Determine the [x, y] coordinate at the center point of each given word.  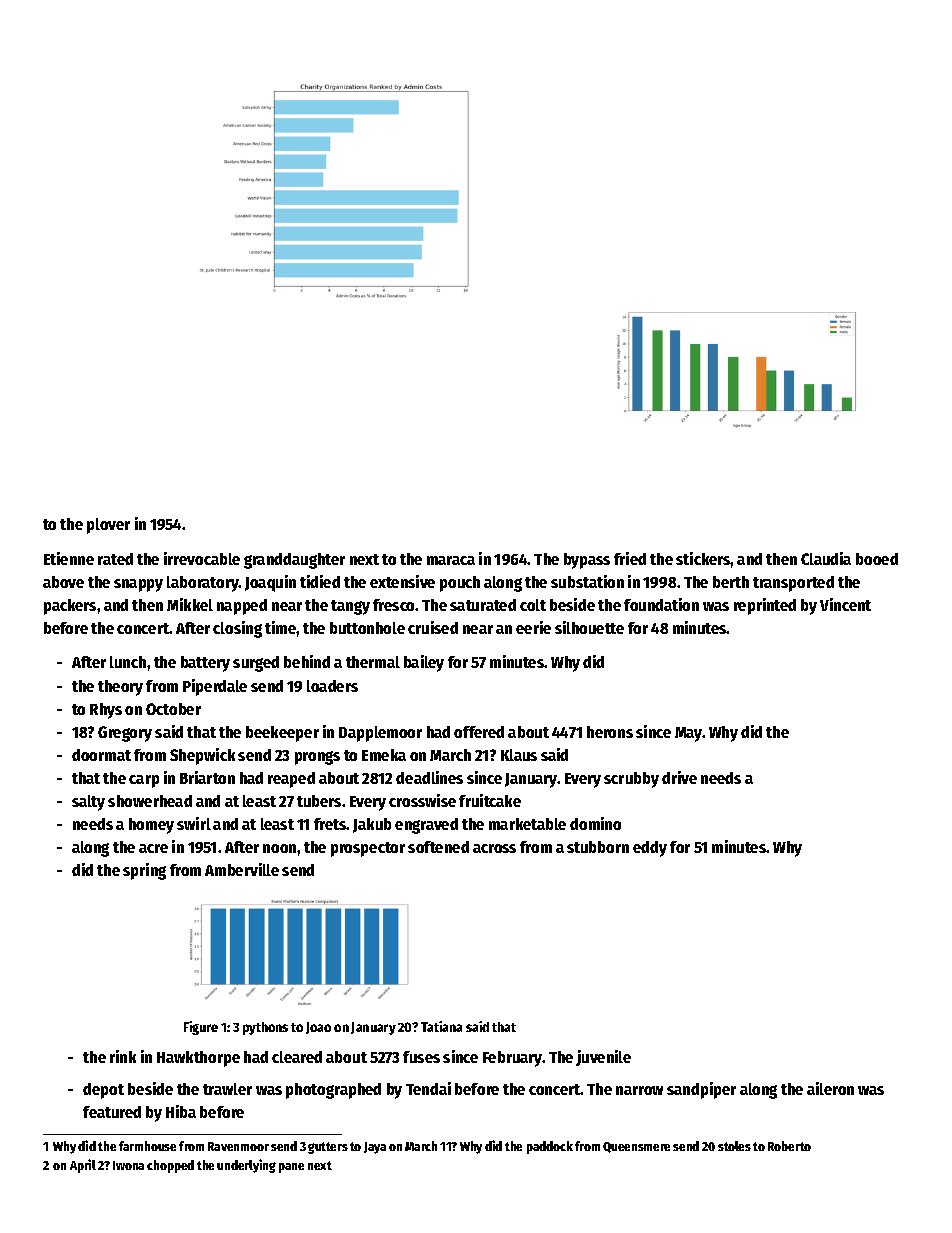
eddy [650, 849]
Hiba [181, 1111]
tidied [320, 581]
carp [144, 781]
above [63, 582]
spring [144, 871]
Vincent [845, 604]
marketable [527, 824]
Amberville [242, 869]
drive [679, 777]
